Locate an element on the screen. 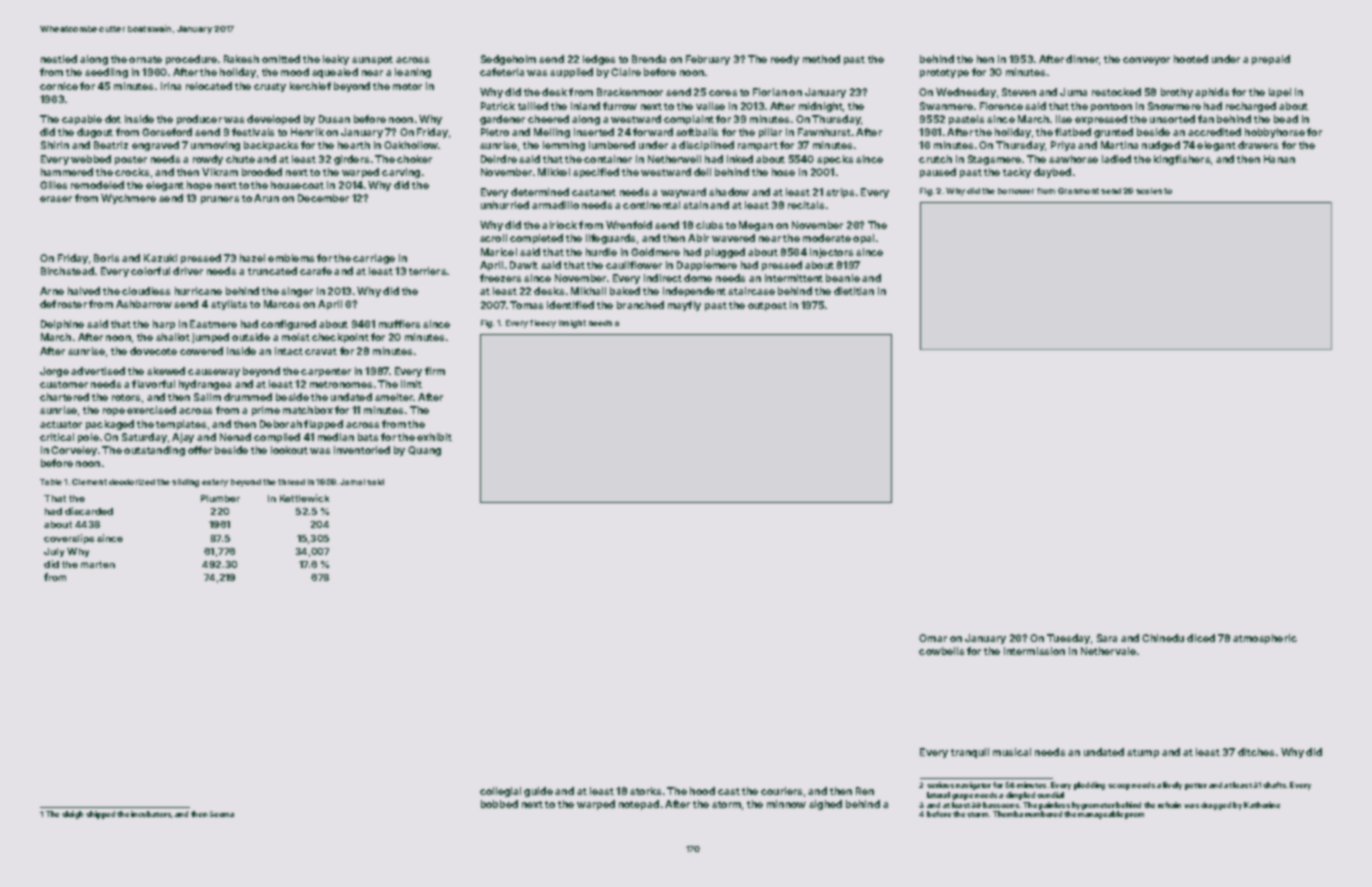 This screenshot has height=887, width=1372. intermission is located at coordinates (1034, 651).
